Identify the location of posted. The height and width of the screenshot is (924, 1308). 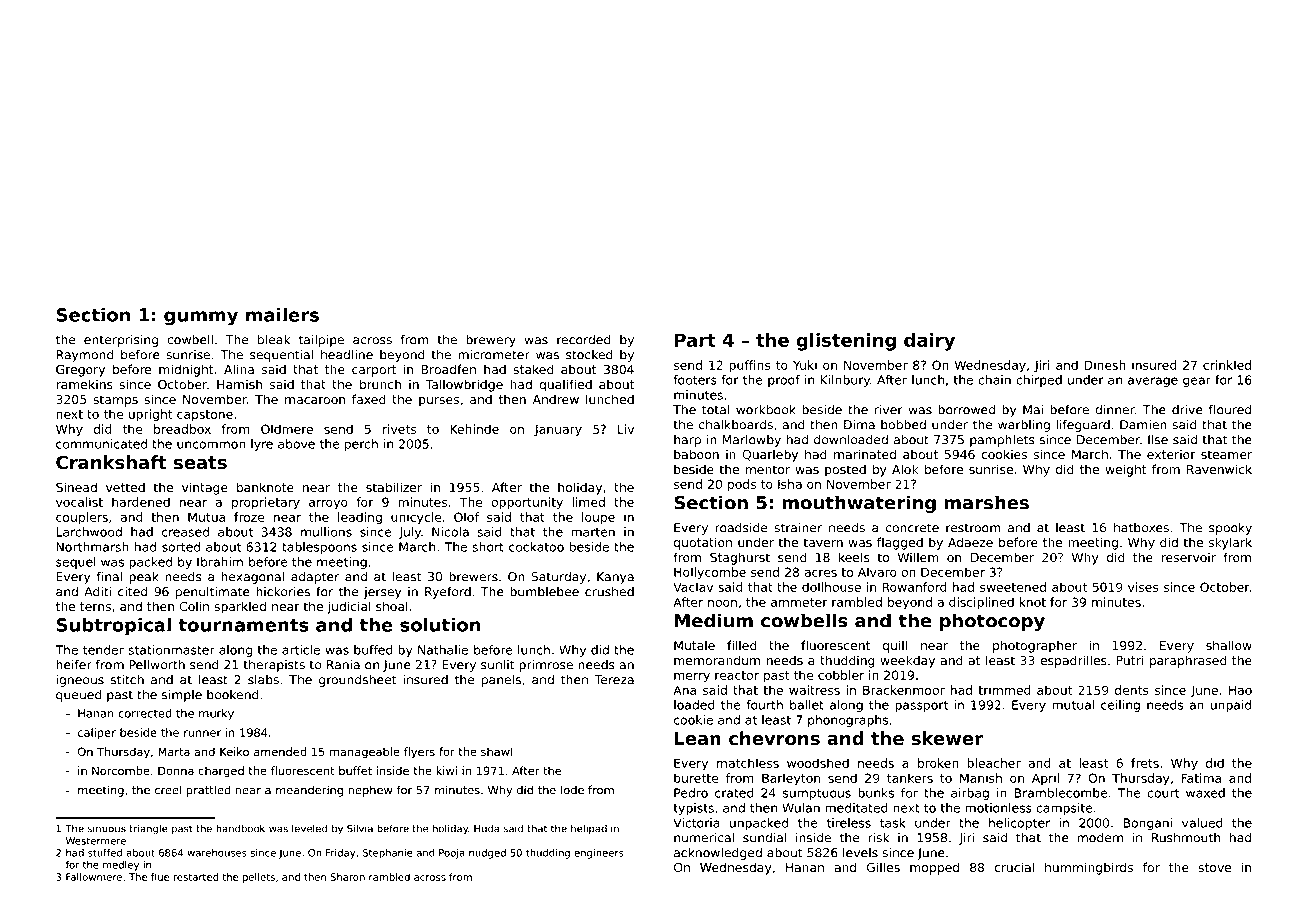
(845, 470).
